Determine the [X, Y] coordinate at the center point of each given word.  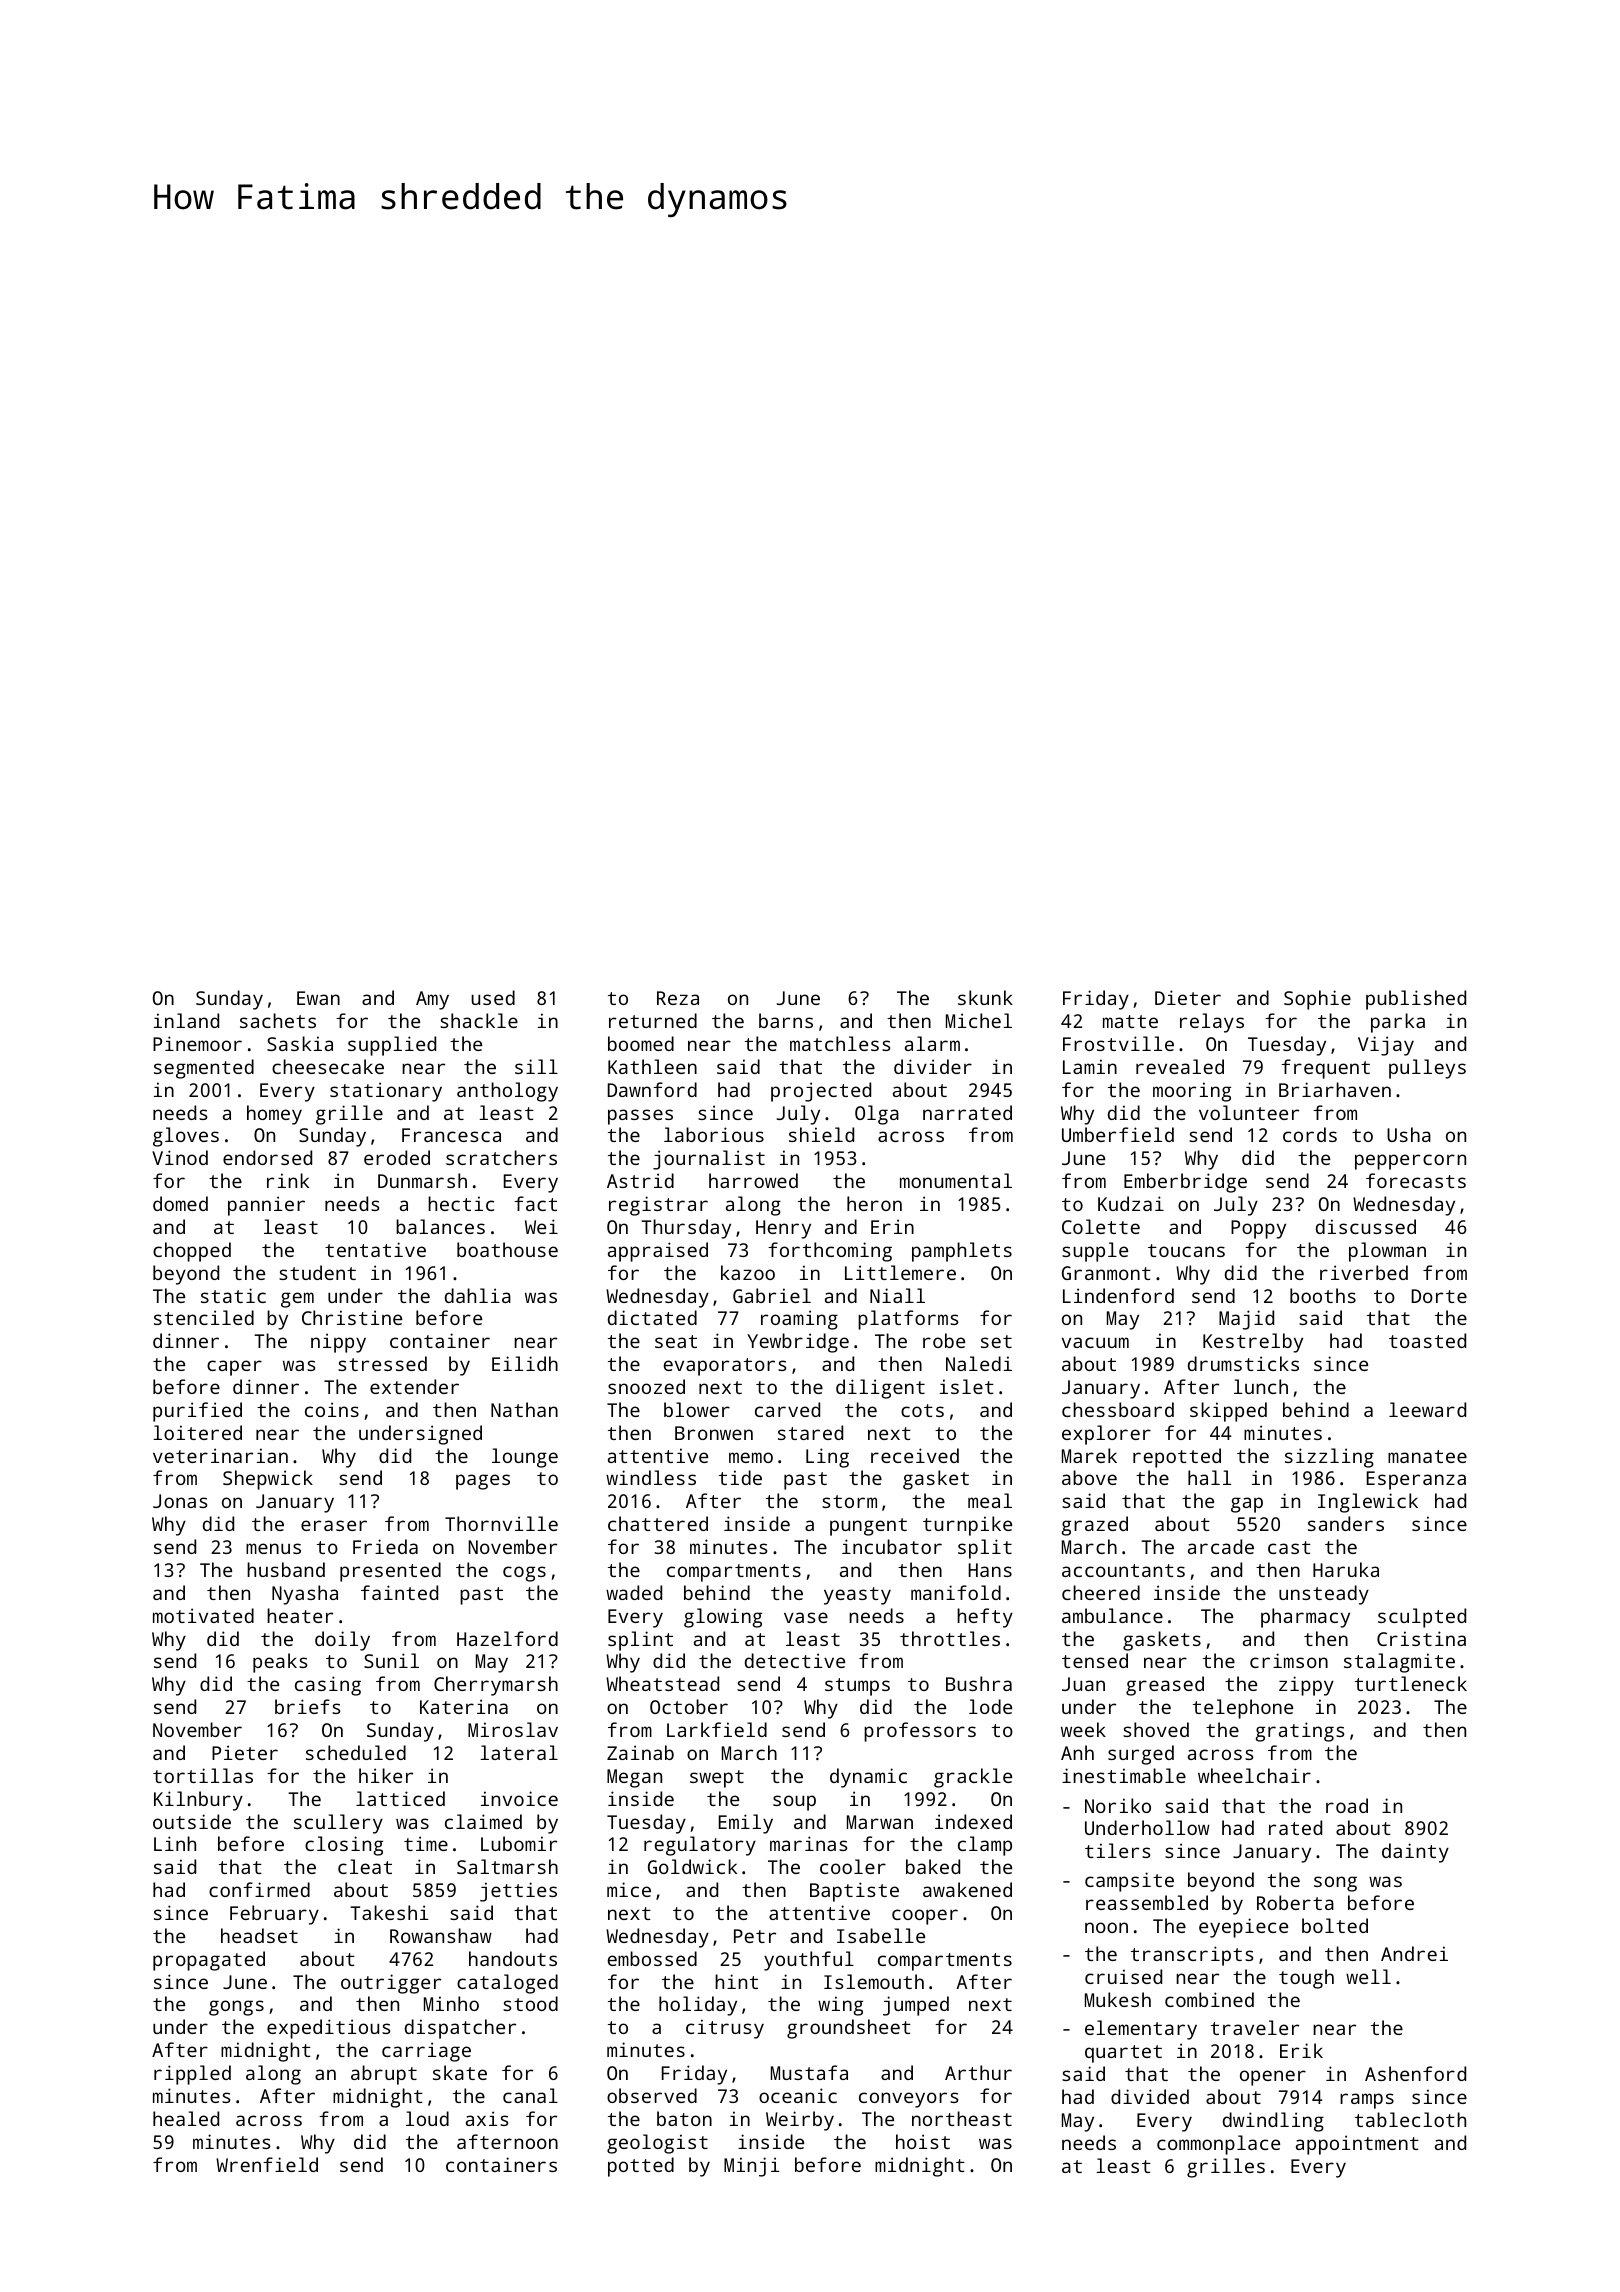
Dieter [1188, 997]
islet [967, 1386]
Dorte [1439, 1296]
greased [1165, 1686]
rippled [192, 2075]
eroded [397, 1157]
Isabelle [881, 1935]
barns [786, 1020]
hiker [386, 1775]
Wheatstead [662, 1683]
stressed [382, 1363]
